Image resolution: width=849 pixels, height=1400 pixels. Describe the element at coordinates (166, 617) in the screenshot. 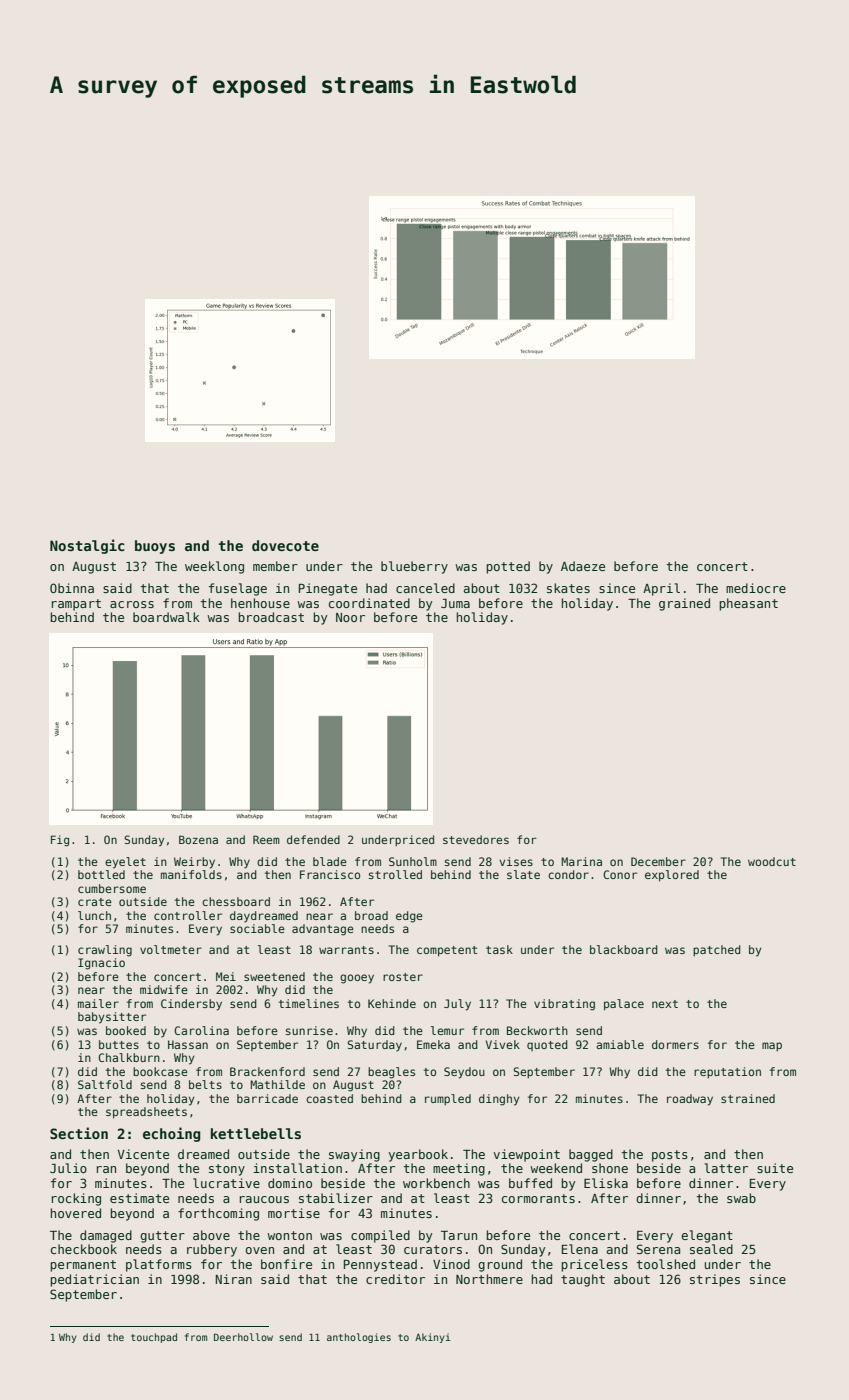

I see `boardwalk` at that location.
